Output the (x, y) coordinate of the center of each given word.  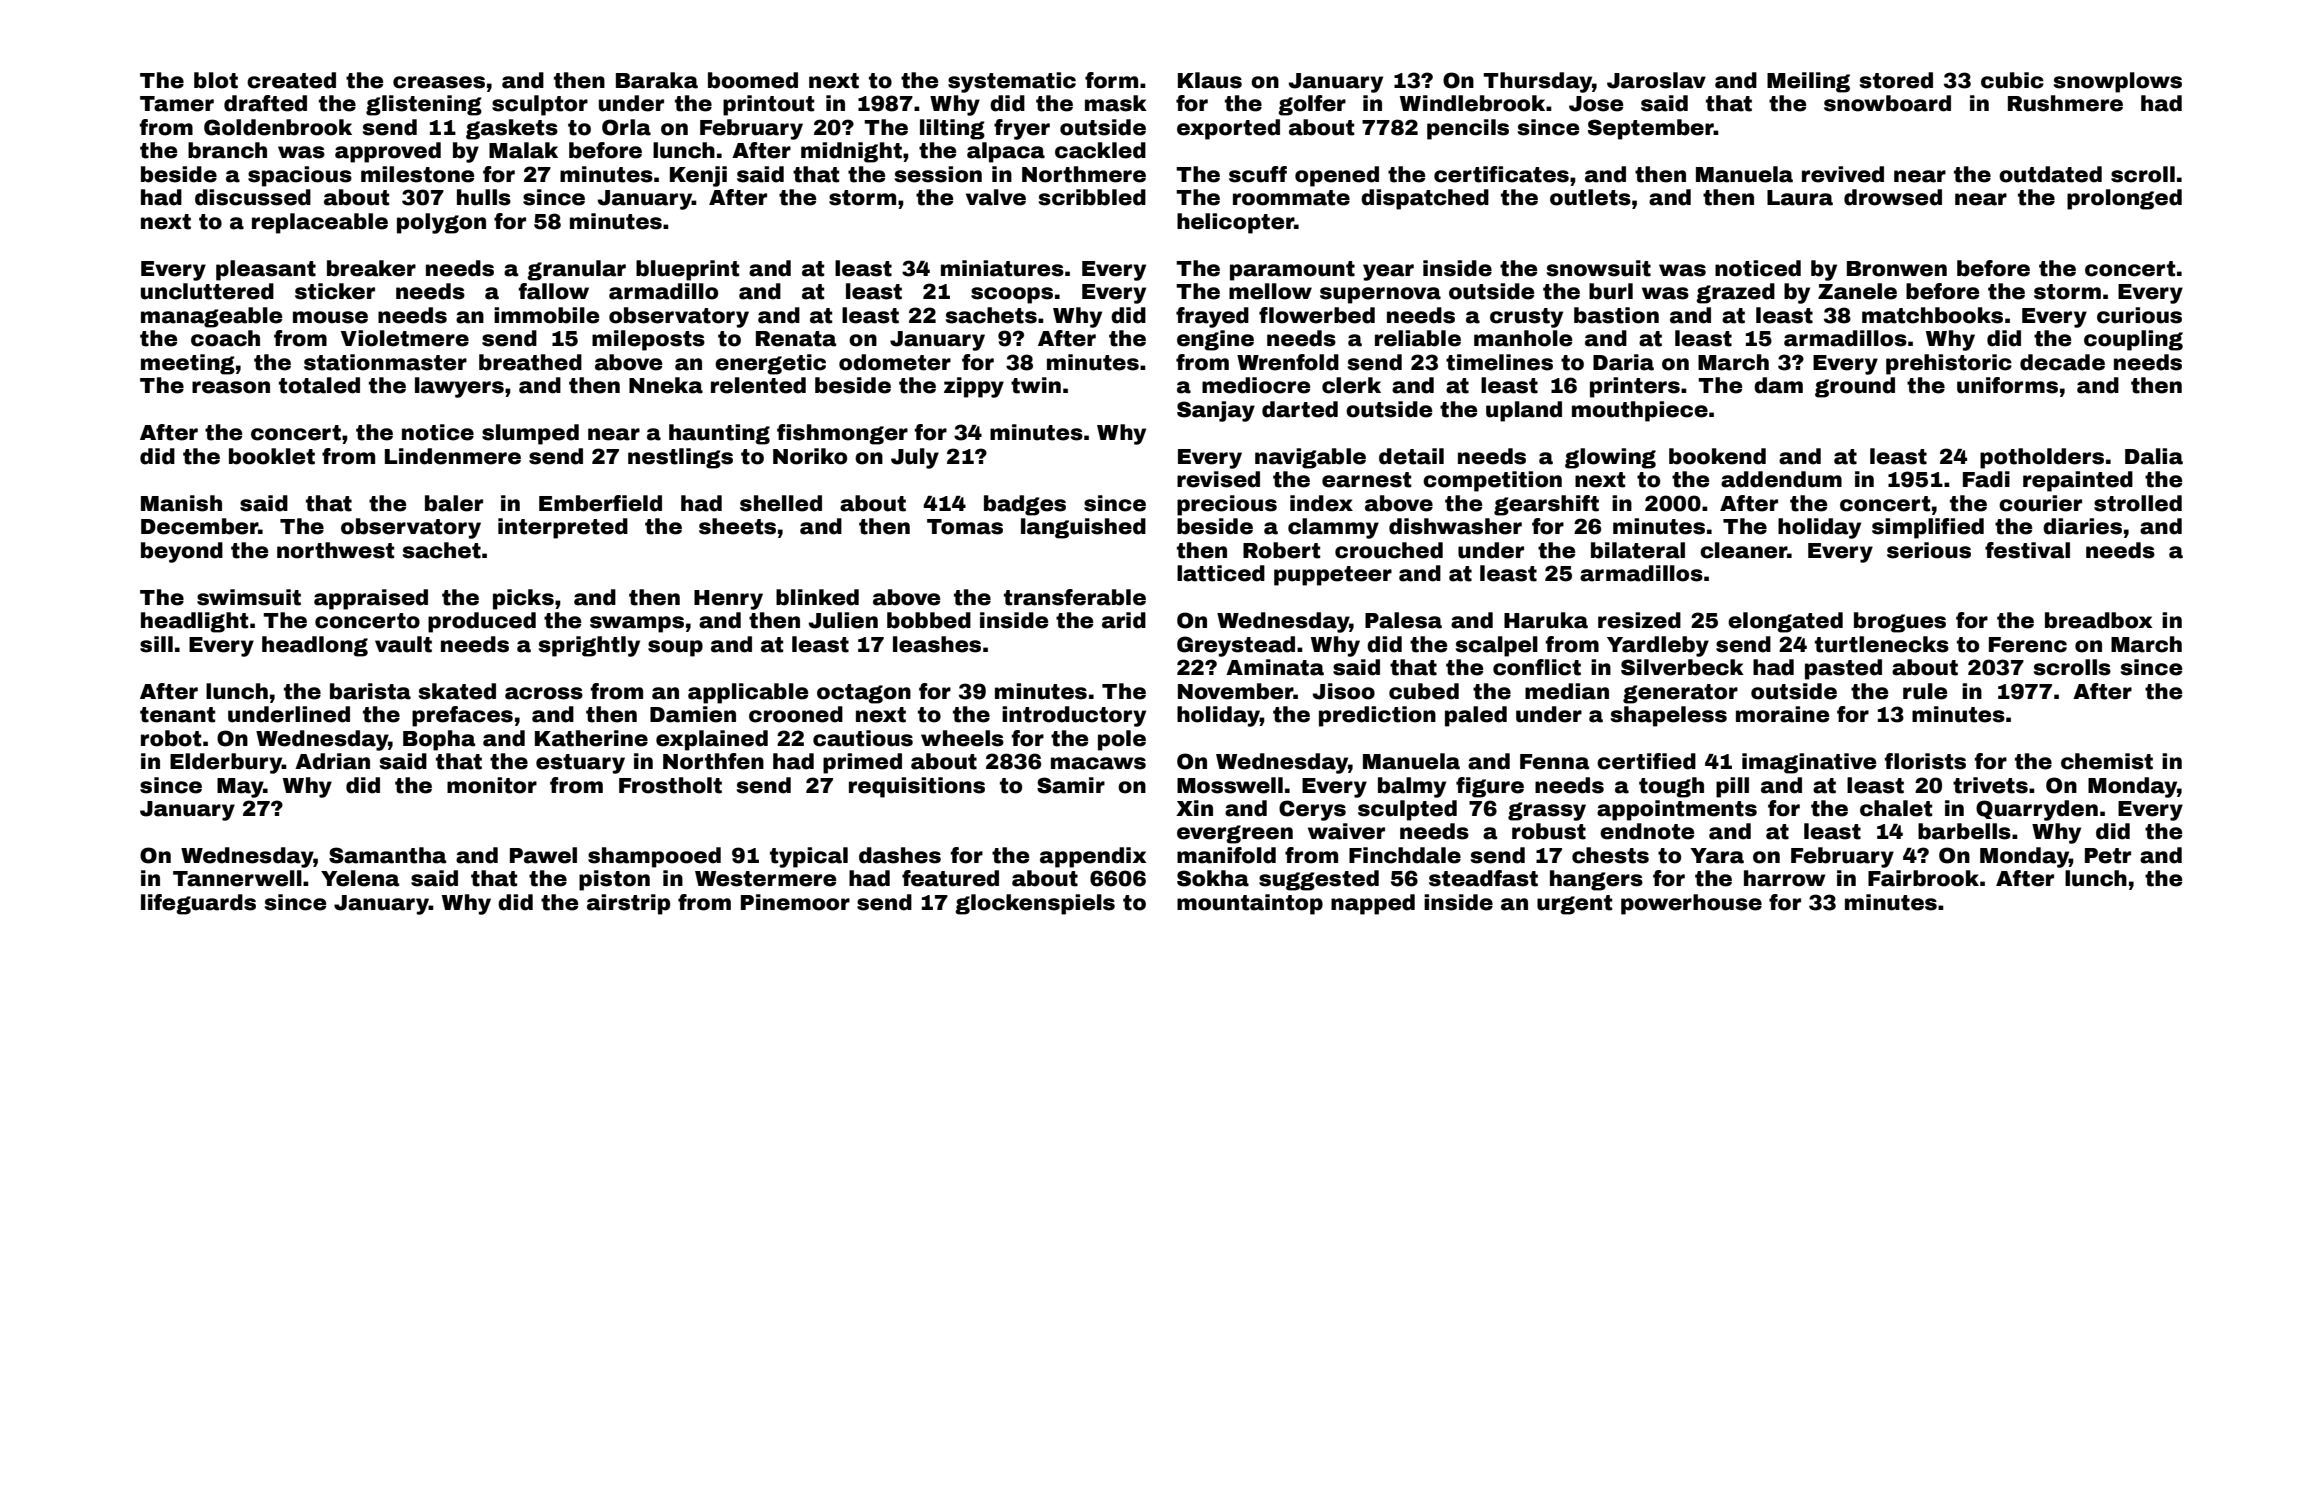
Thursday (1537, 82)
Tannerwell (237, 878)
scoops (1012, 295)
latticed (1221, 573)
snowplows (2118, 82)
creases (439, 82)
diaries (2082, 526)
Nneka (666, 385)
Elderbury (226, 763)
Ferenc (2028, 645)
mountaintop (1250, 904)
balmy (1412, 787)
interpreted (563, 528)
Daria (1623, 362)
